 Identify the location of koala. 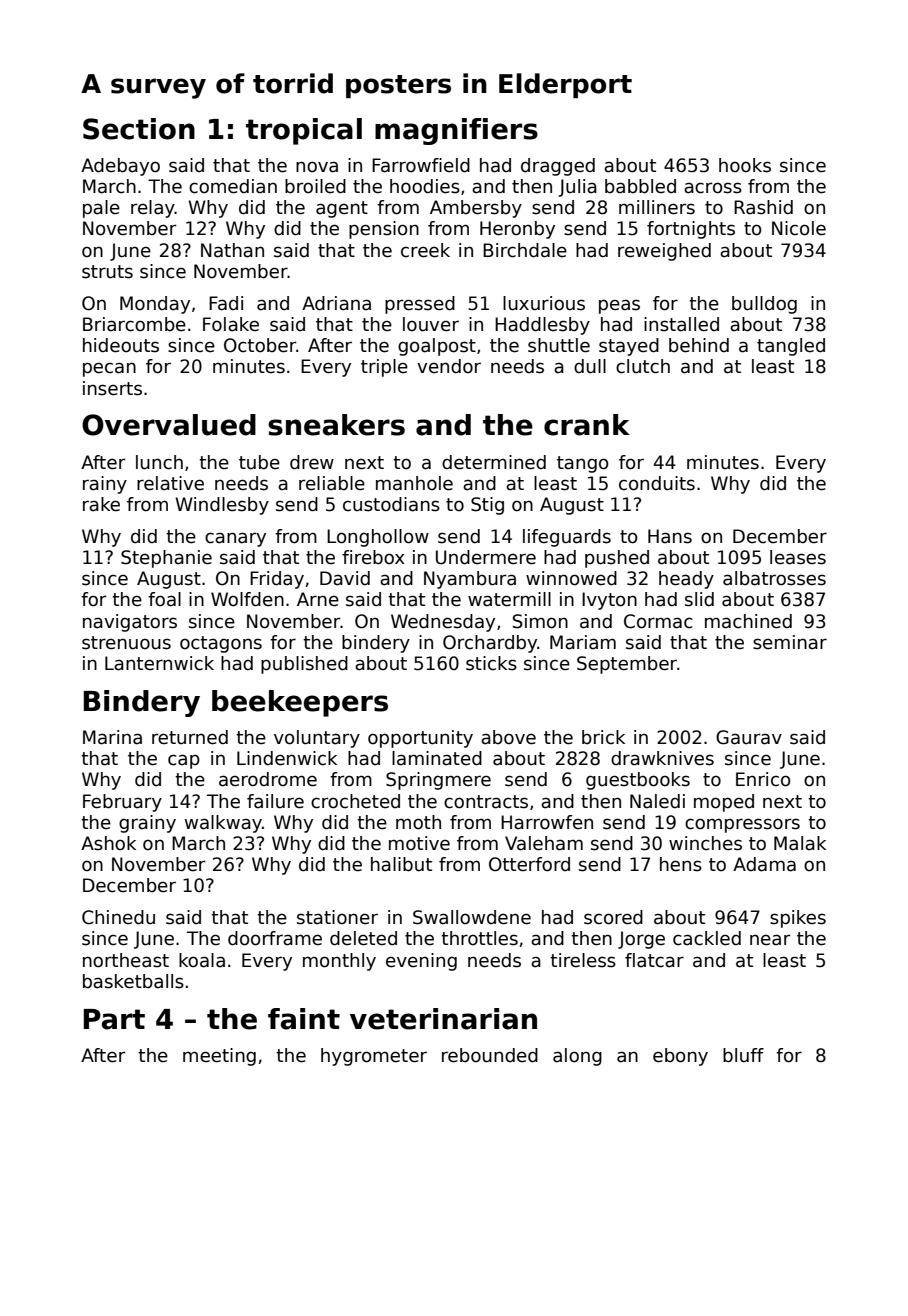
(202, 960).
